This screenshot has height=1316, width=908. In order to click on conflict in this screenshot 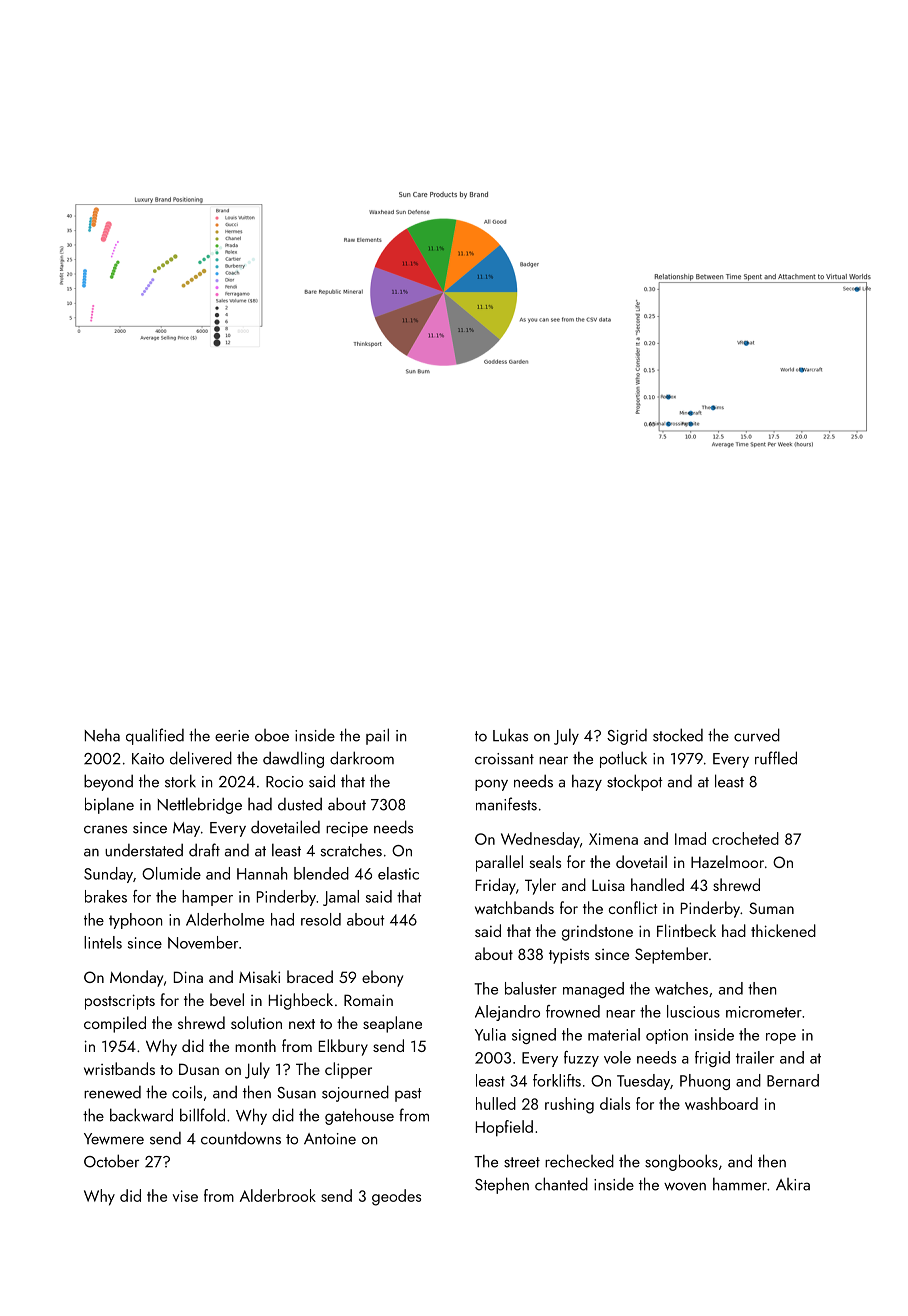, I will do `click(633, 907)`.
